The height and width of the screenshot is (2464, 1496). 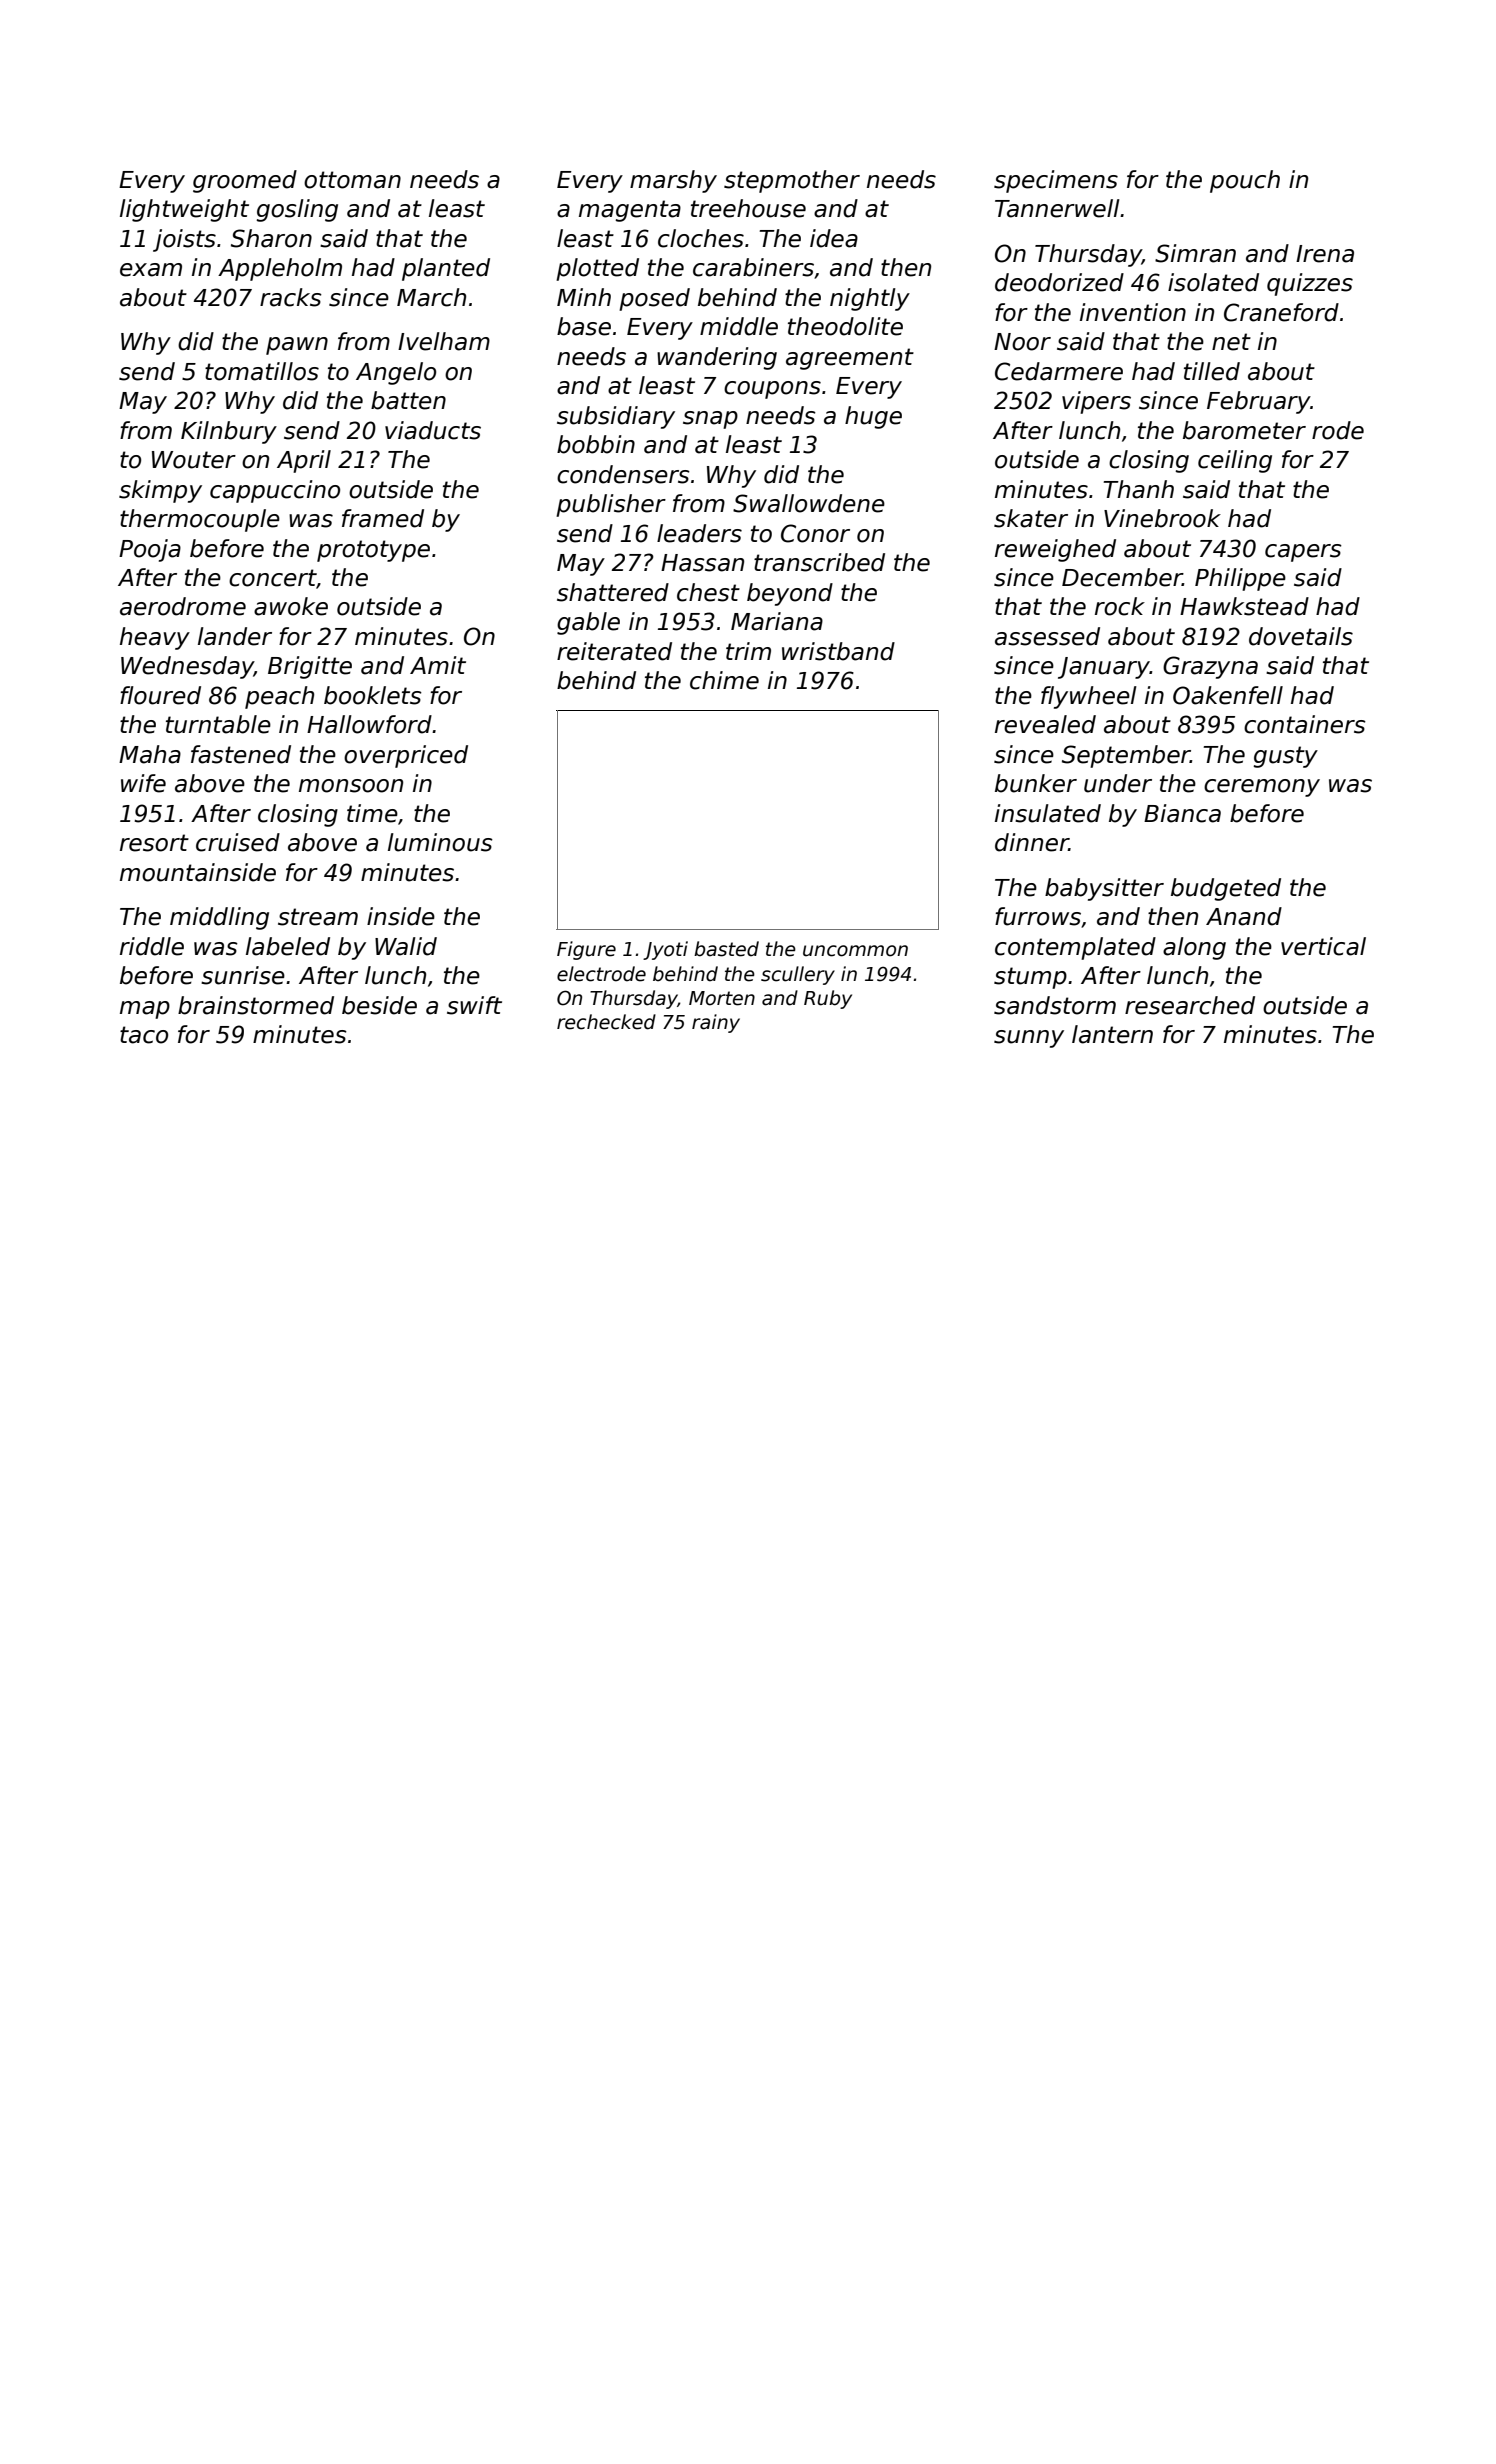 I want to click on reiterated, so click(x=614, y=651).
